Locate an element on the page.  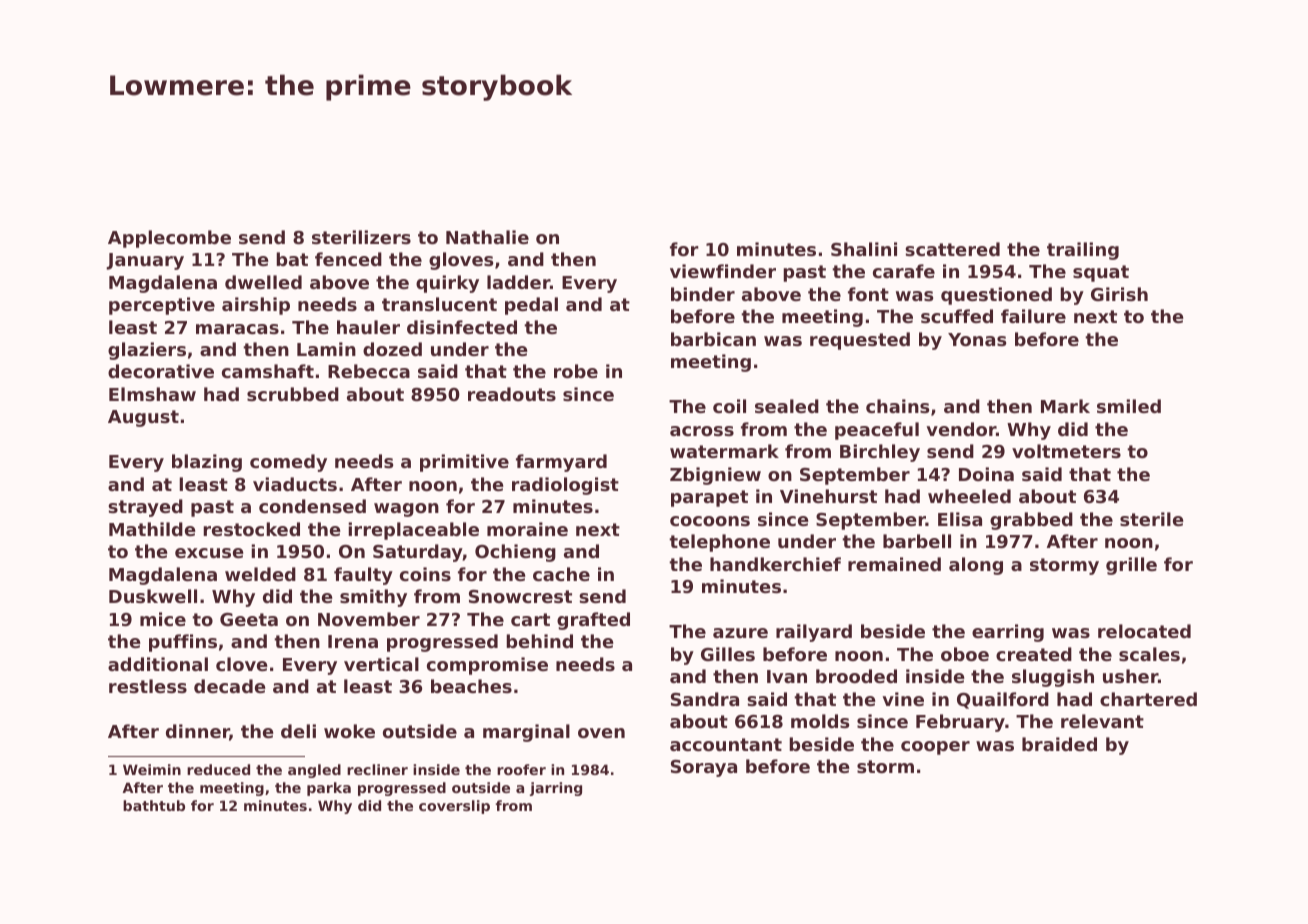
oven is located at coordinates (601, 733).
